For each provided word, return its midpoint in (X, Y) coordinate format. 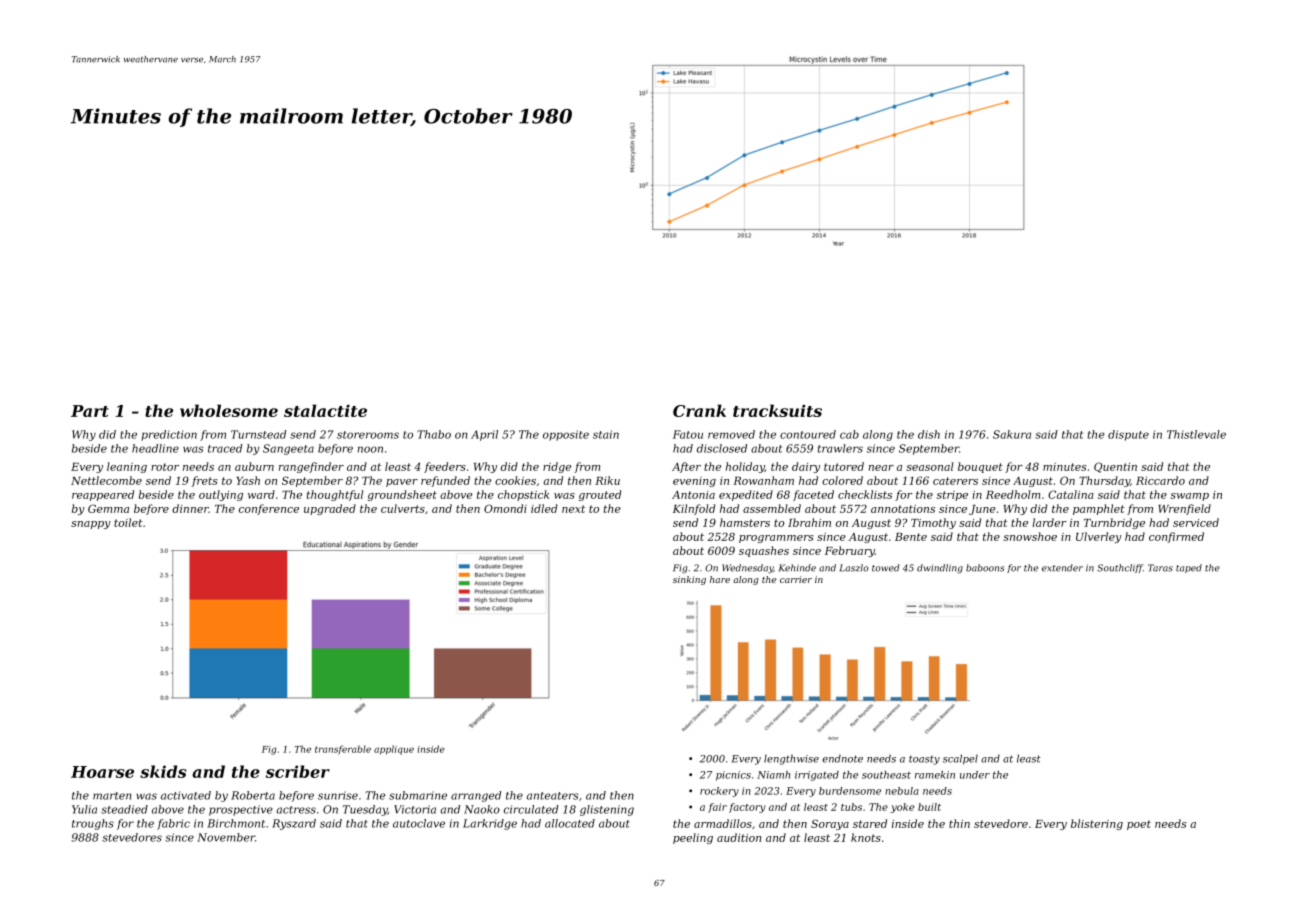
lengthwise (791, 759)
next (573, 509)
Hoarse (102, 772)
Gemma (108, 508)
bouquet (980, 467)
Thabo (434, 434)
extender (1062, 568)
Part (90, 411)
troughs (93, 824)
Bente (911, 537)
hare (720, 579)
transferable (343, 750)
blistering (1097, 824)
